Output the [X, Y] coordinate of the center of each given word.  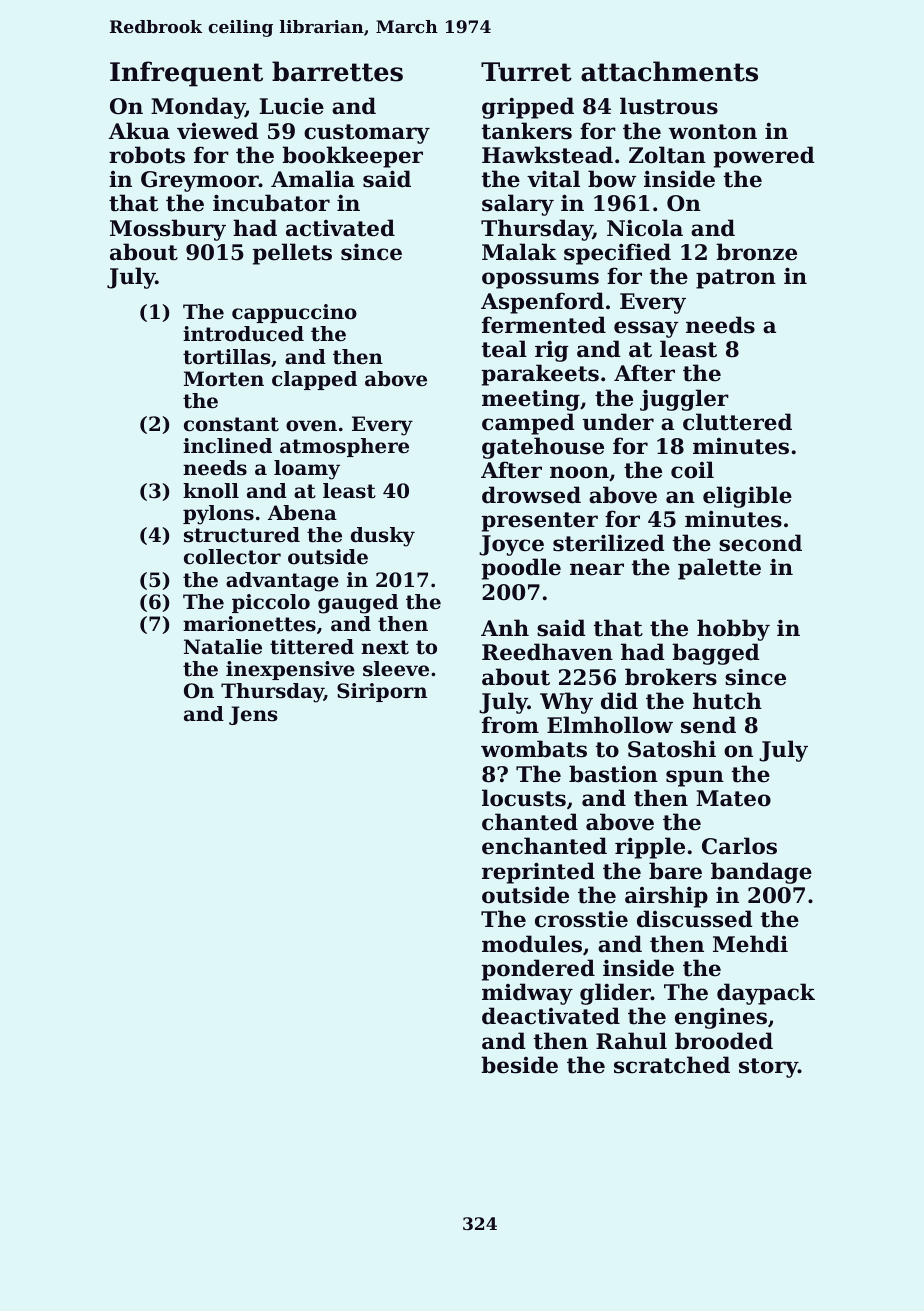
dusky [383, 537]
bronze [756, 252]
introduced [243, 334]
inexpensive [290, 670]
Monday [198, 108]
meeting [531, 400]
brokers [671, 677]
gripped [528, 108]
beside [519, 1065]
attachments [669, 71]
